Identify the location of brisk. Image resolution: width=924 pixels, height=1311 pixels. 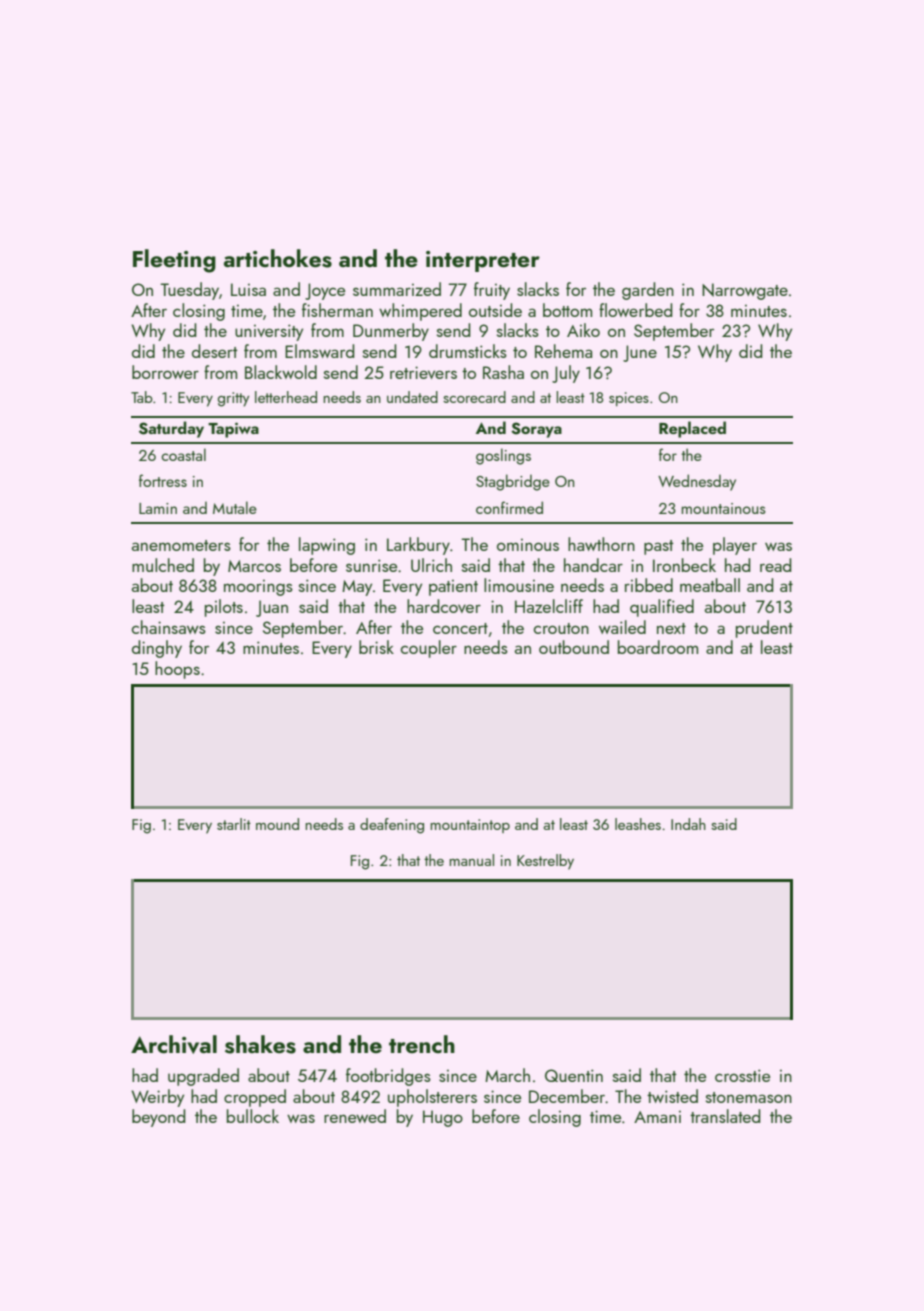
(376, 647).
